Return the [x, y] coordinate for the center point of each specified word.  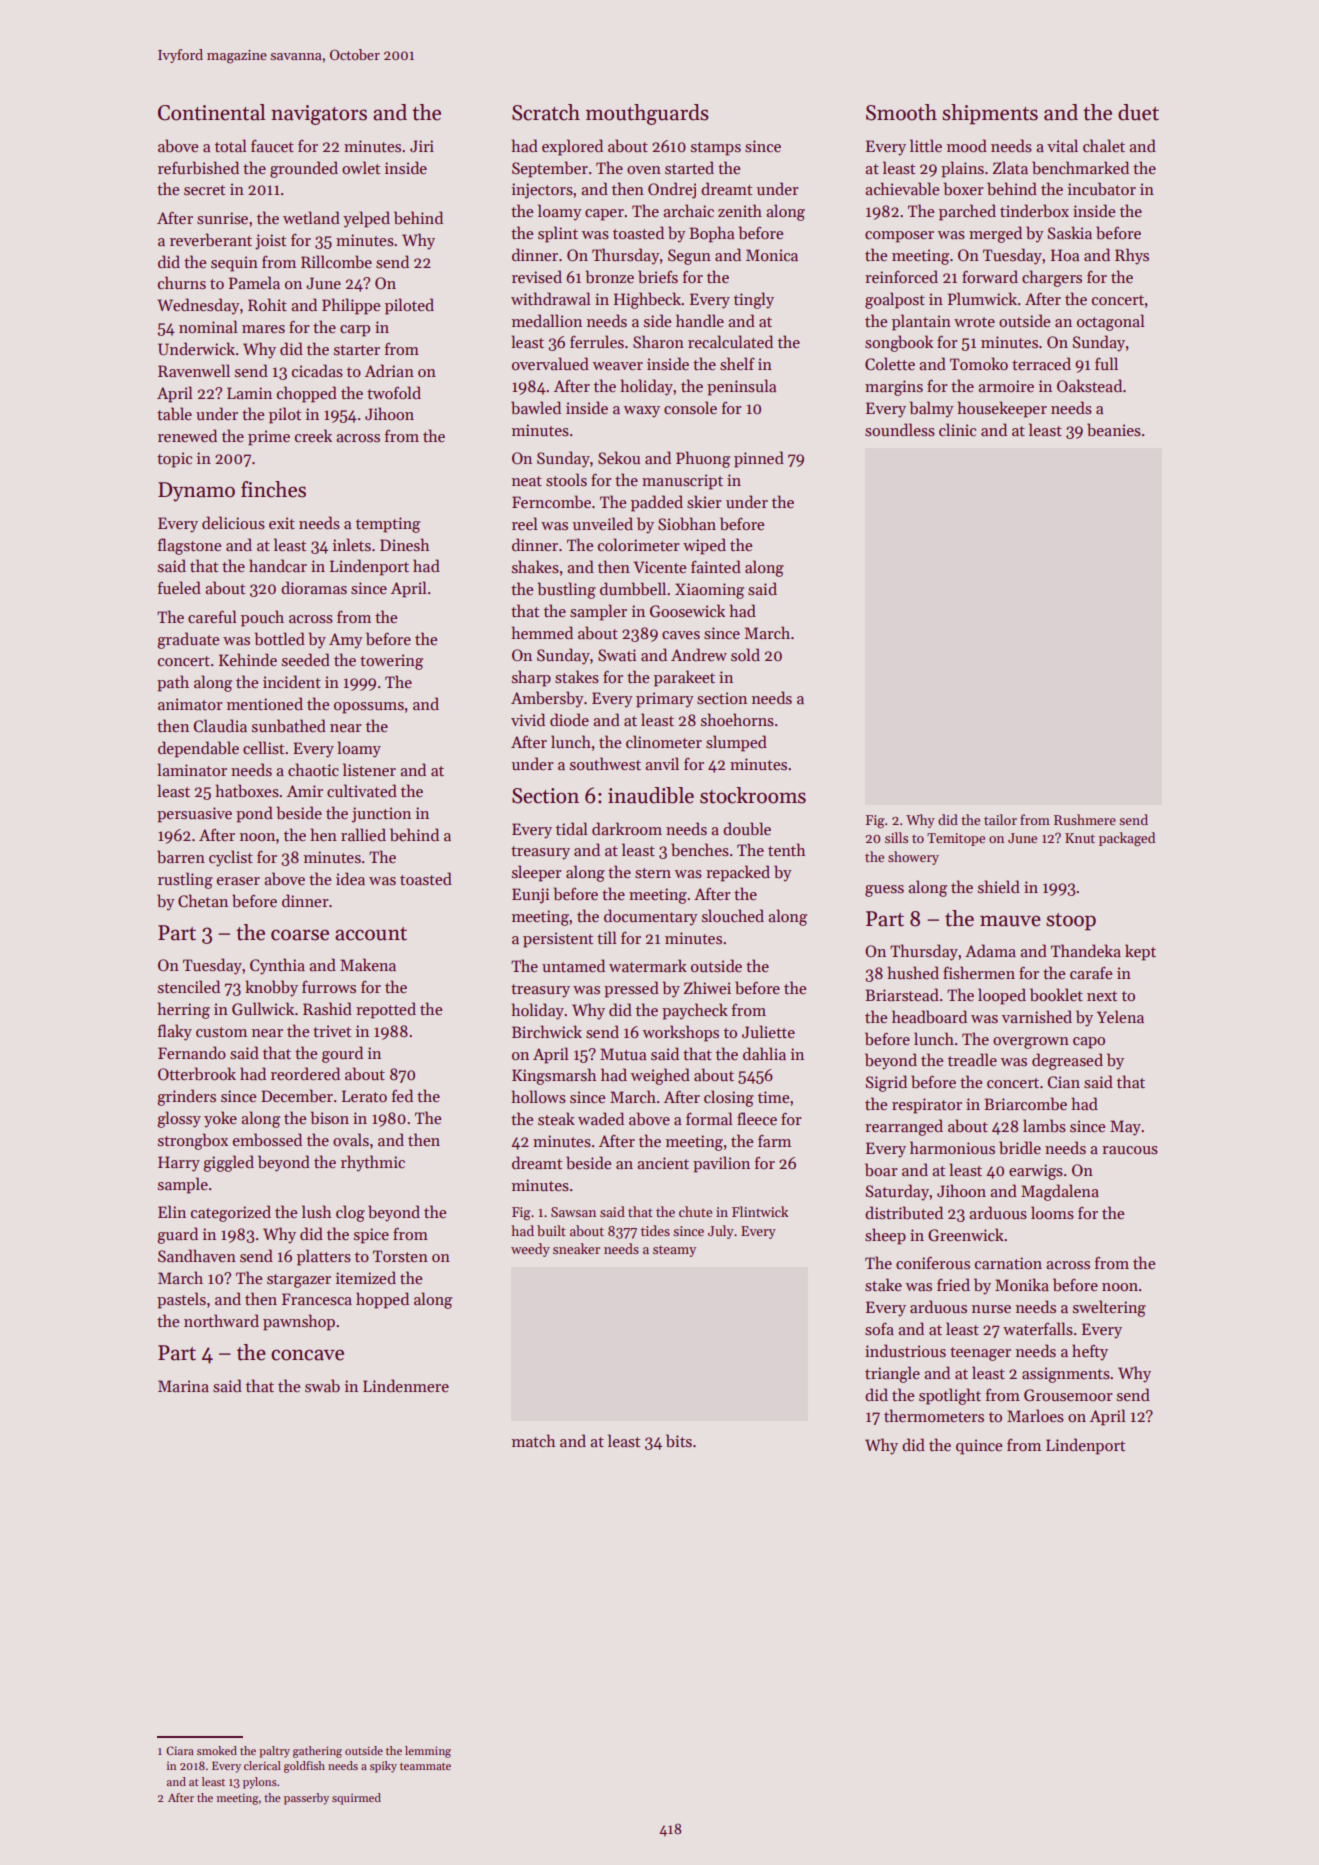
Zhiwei [707, 987]
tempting [388, 525]
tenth [786, 849]
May [1125, 1128]
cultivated [362, 790]
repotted [386, 1010]
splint [558, 234]
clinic [957, 430]
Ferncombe [551, 502]
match [533, 1440]
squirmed [356, 1799]
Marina [183, 1386]
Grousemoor [1068, 1395]
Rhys [1132, 256]
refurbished [198, 168]
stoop [1071, 922]
